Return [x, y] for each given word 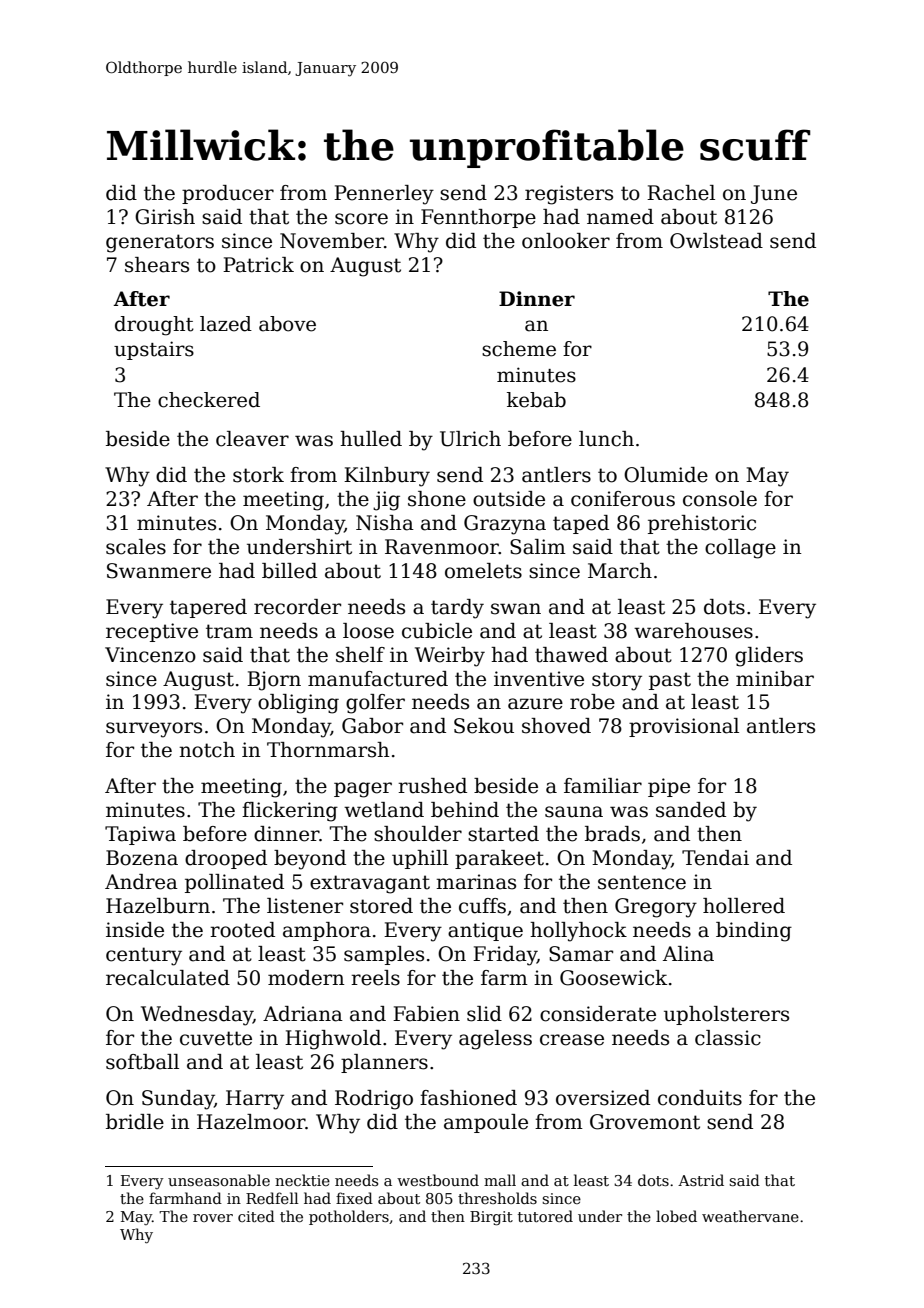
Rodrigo [374, 1100]
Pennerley [384, 195]
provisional [684, 727]
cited [256, 1216]
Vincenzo [150, 655]
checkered [209, 400]
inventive [539, 679]
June [774, 194]
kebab [536, 400]
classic [728, 1038]
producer [228, 194]
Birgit [491, 1218]
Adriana [303, 1014]
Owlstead [716, 241]
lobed [676, 1216]
